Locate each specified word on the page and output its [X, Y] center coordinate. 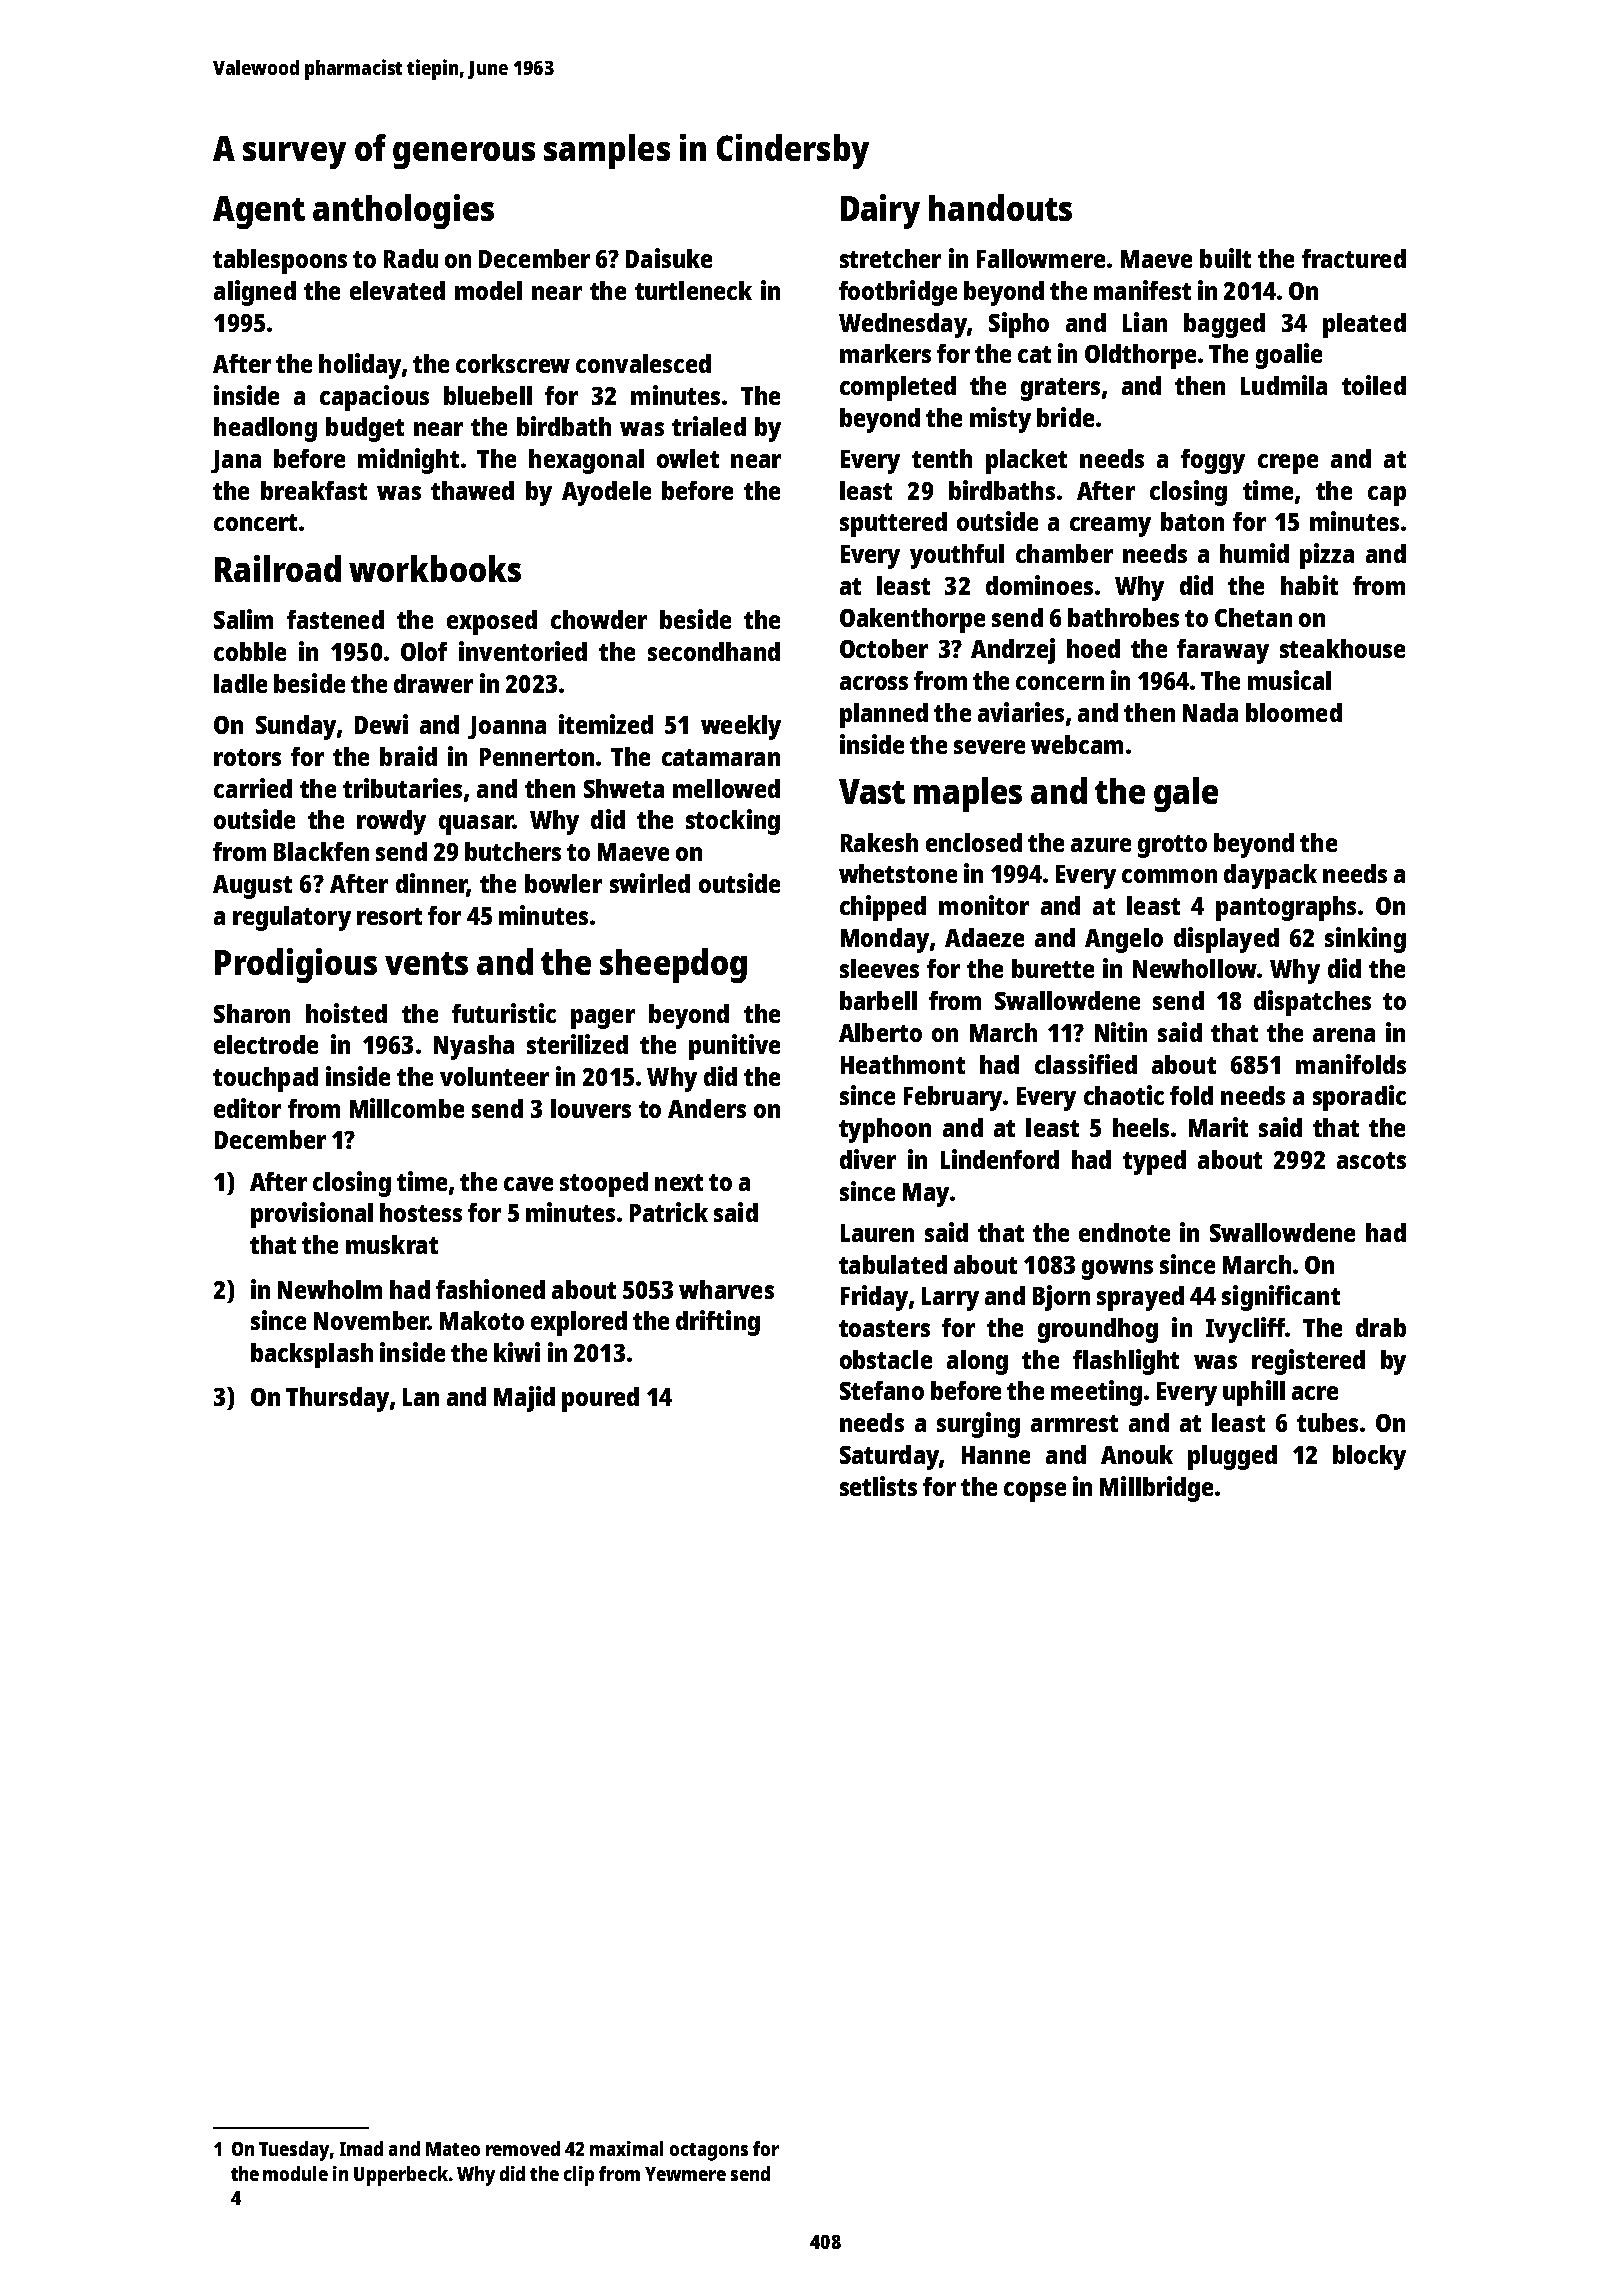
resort [389, 916]
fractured [1354, 258]
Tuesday [294, 2151]
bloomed [1294, 712]
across [874, 683]
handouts [1000, 207]
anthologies [403, 211]
